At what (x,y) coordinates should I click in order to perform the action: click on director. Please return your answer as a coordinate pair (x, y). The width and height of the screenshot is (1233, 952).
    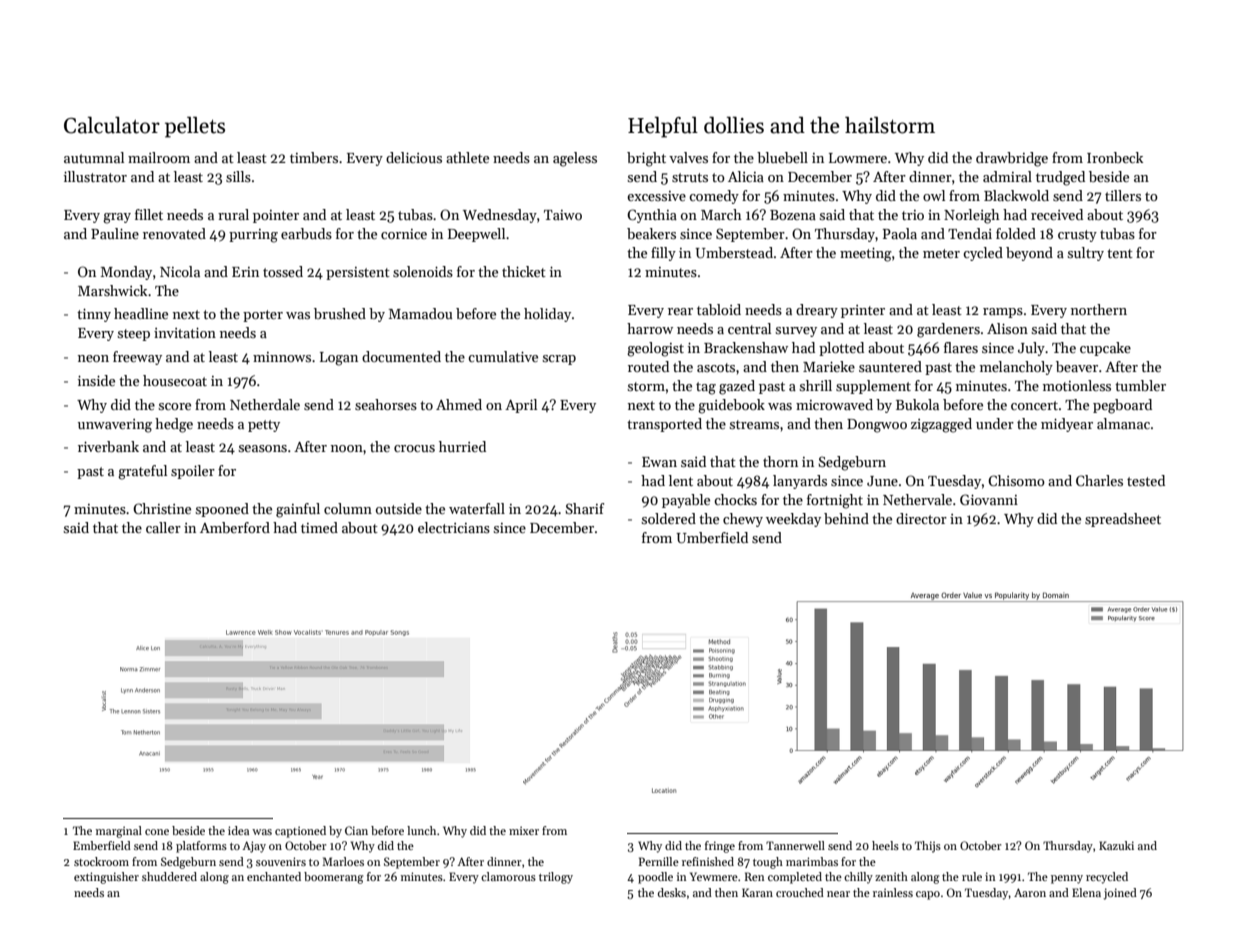
    Looking at the image, I should click on (921, 518).
